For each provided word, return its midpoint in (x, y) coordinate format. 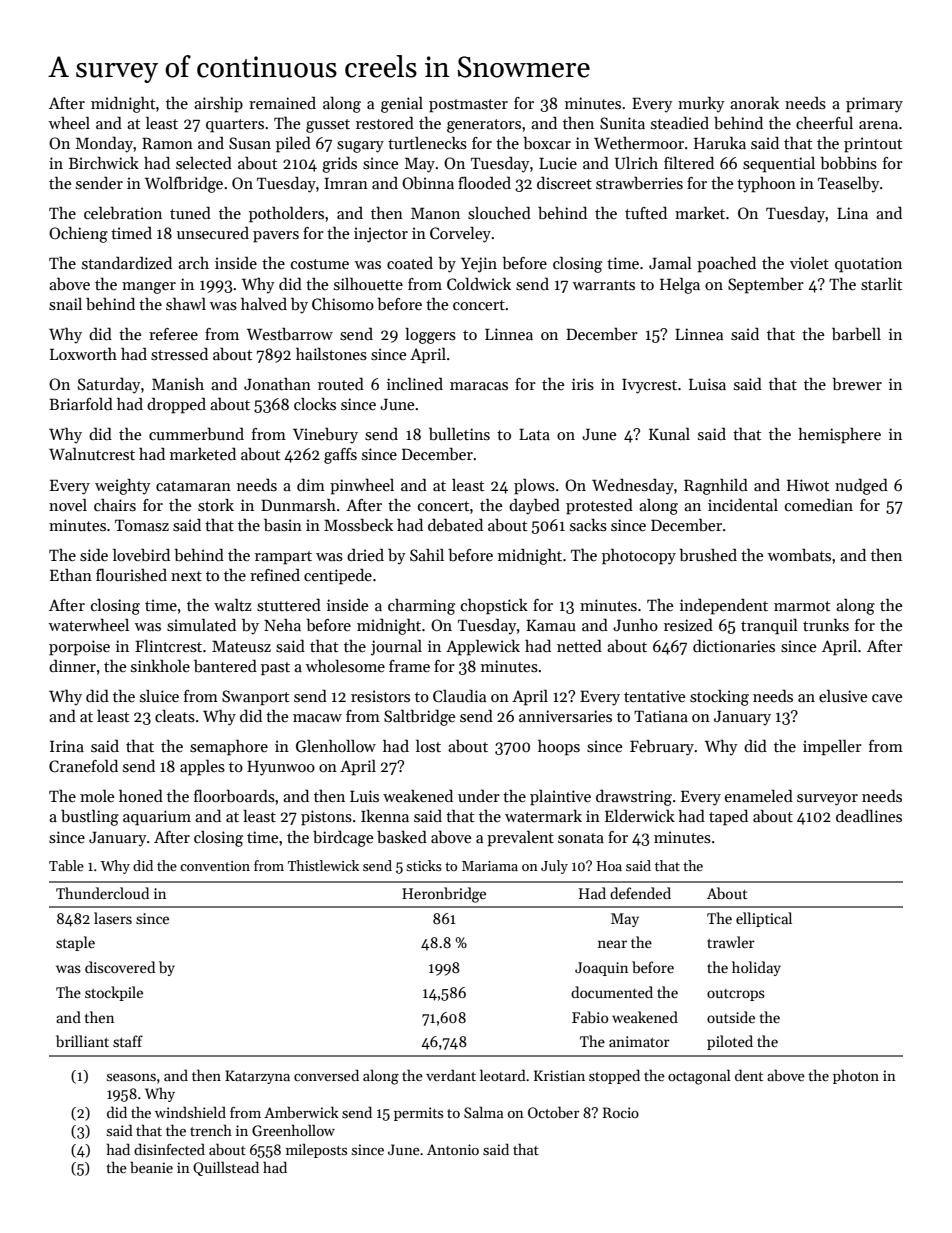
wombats (799, 554)
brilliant (82, 1041)
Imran (346, 183)
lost (428, 746)
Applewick (483, 648)
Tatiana (661, 716)
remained (282, 103)
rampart (283, 558)
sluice (159, 696)
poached (726, 264)
